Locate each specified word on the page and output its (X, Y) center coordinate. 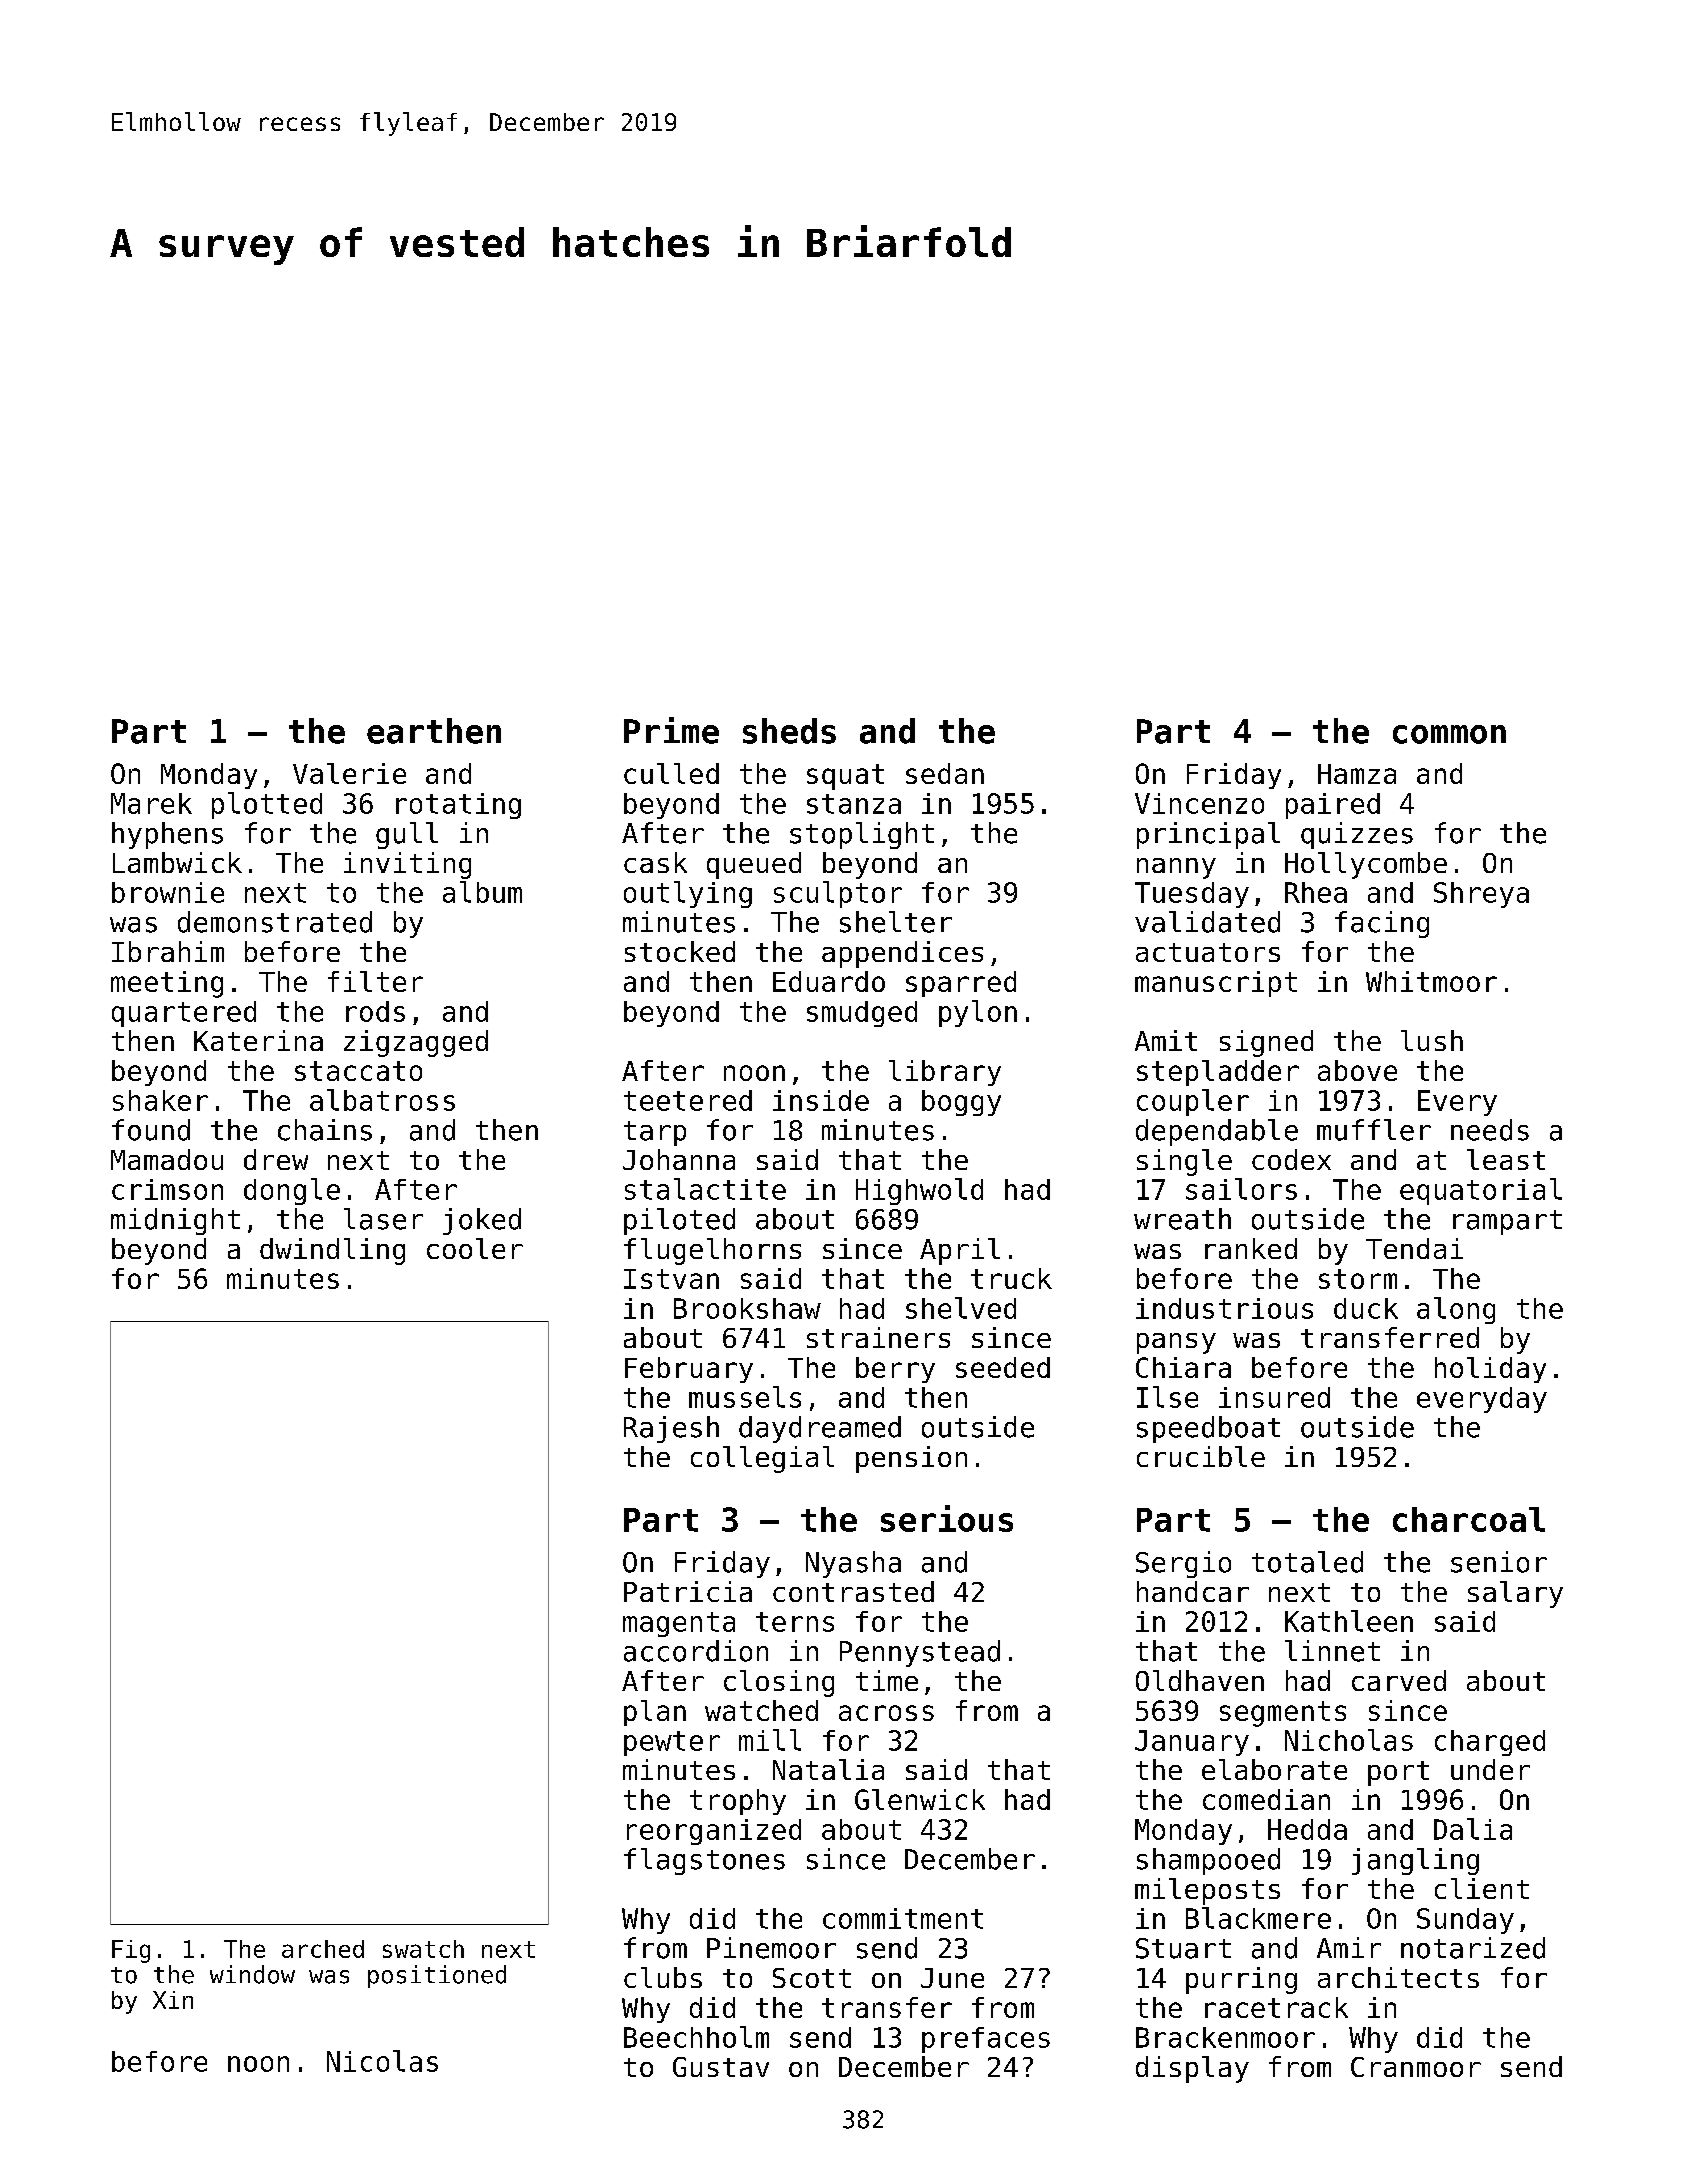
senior (1499, 1562)
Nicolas (382, 2061)
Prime (671, 730)
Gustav (721, 2067)
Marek (151, 803)
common (1449, 734)
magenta (679, 1624)
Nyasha (853, 1564)
